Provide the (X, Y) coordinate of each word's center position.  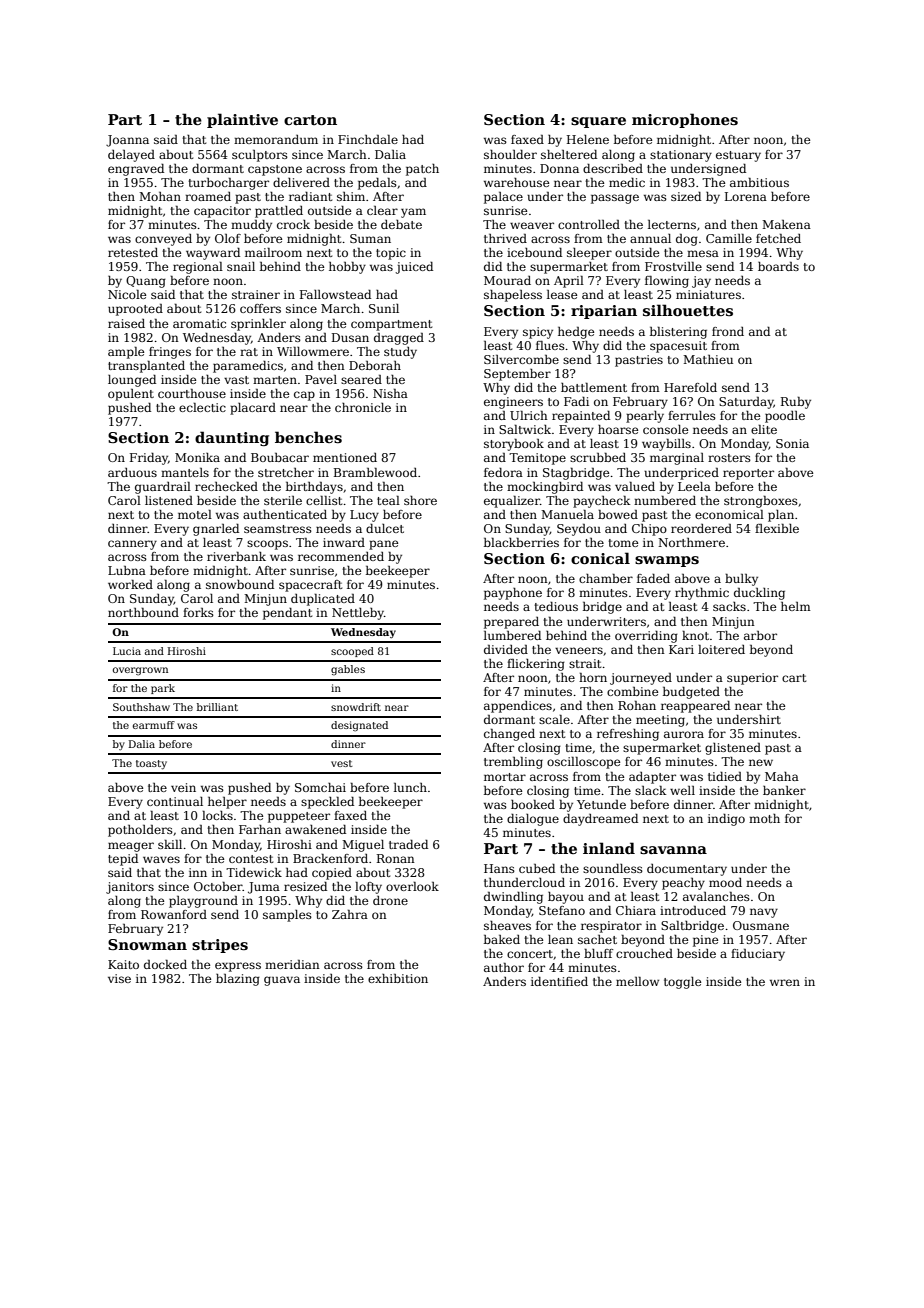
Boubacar (280, 457)
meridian (292, 964)
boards (778, 266)
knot (695, 635)
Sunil (384, 308)
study (400, 353)
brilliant (217, 707)
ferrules (692, 415)
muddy (251, 226)
